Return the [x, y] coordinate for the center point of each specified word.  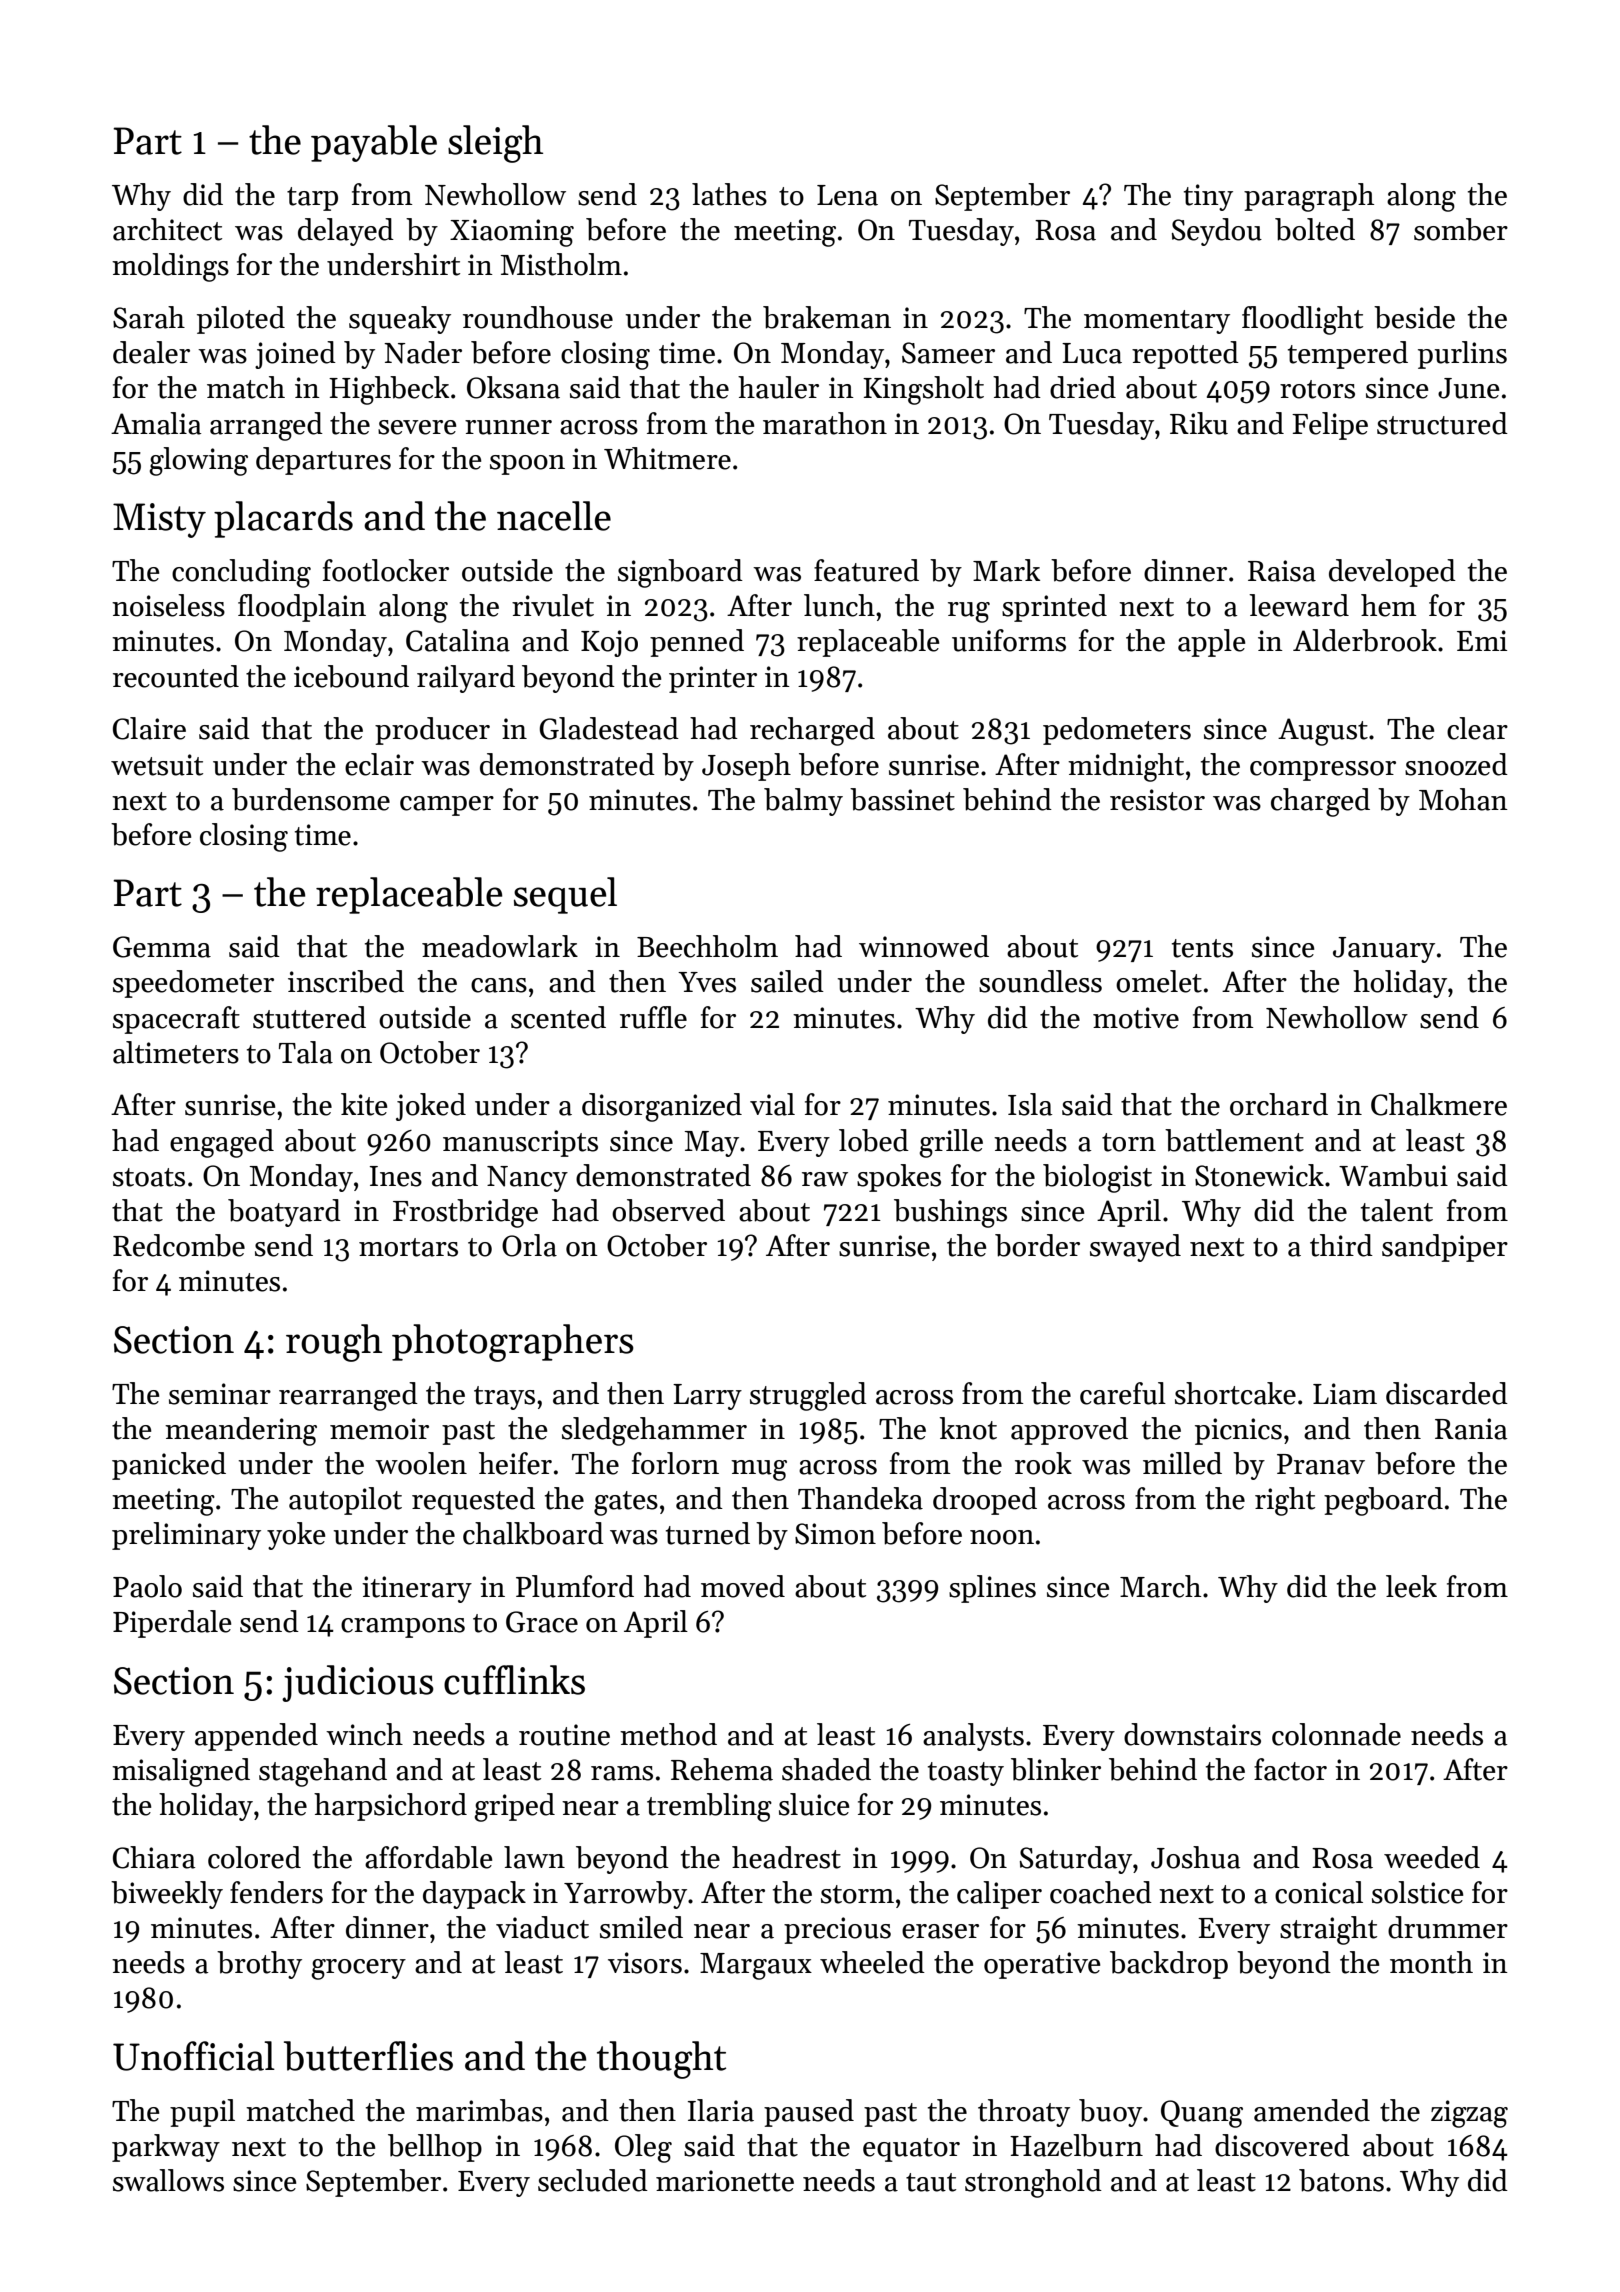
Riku [1199, 423]
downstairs [1192, 1734]
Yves [707, 982]
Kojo [609, 643]
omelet [1159, 981]
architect [167, 229]
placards [283, 519]
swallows [168, 2180]
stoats [149, 1177]
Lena [847, 195]
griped [514, 1807]
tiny [1208, 197]
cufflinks [514, 1680]
